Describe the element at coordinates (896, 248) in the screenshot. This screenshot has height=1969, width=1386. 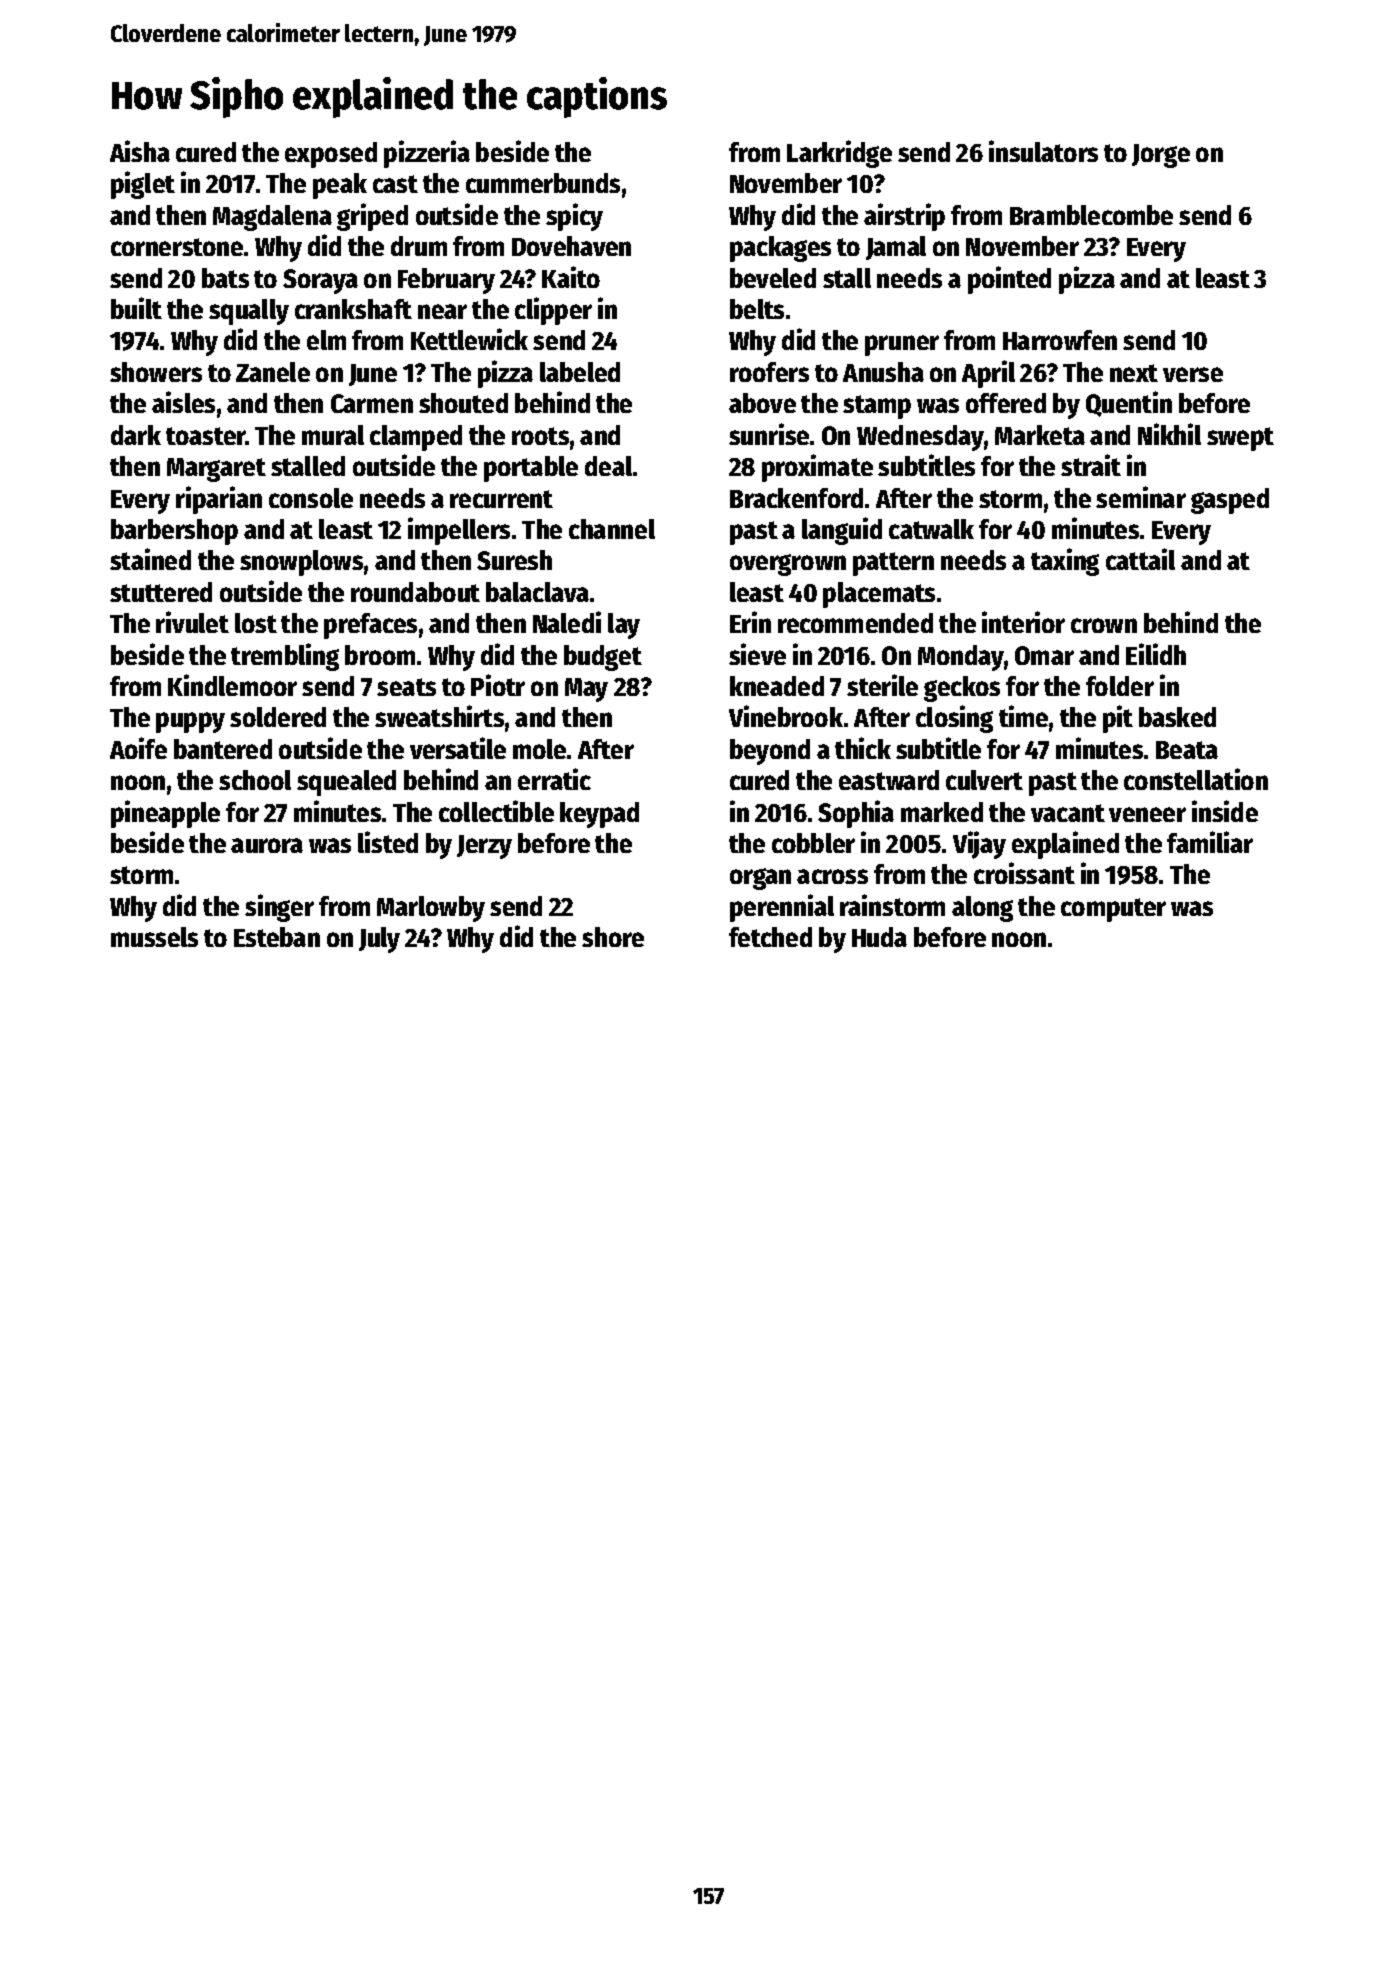
I see `Jamal` at that location.
